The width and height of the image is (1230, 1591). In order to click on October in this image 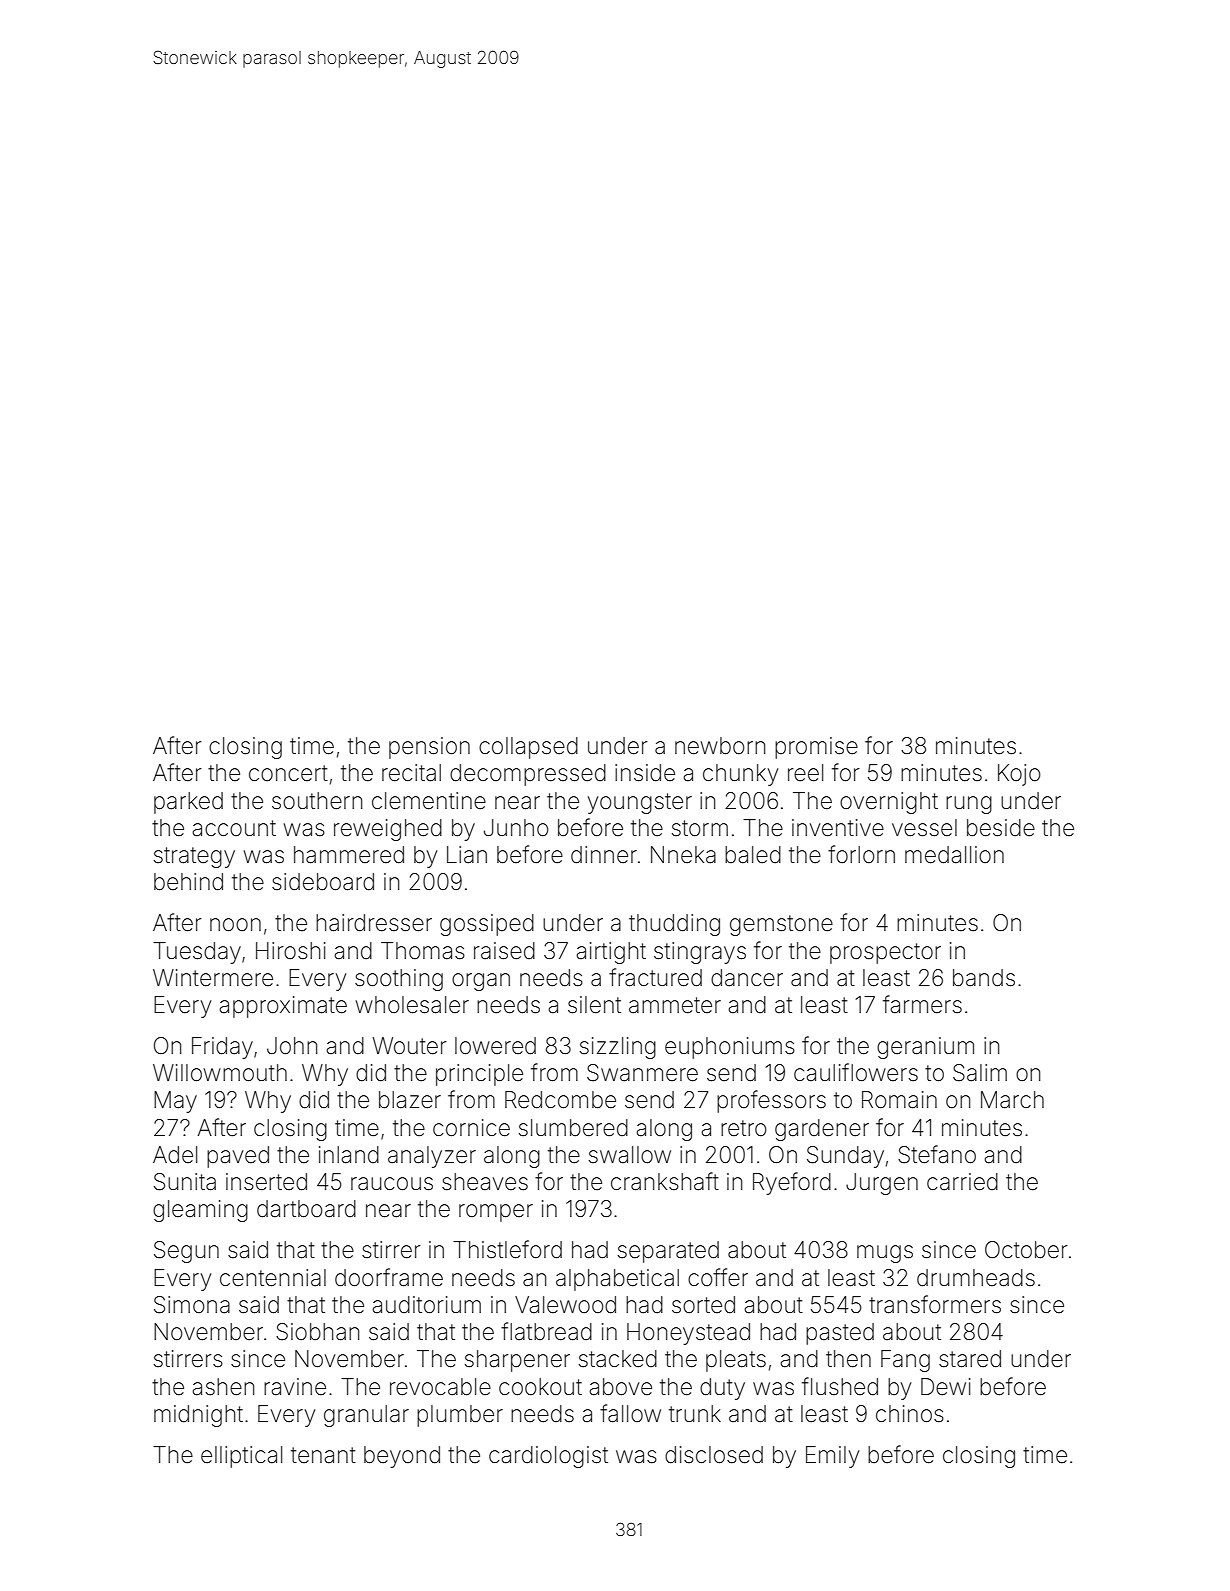, I will do `click(1026, 1250)`.
